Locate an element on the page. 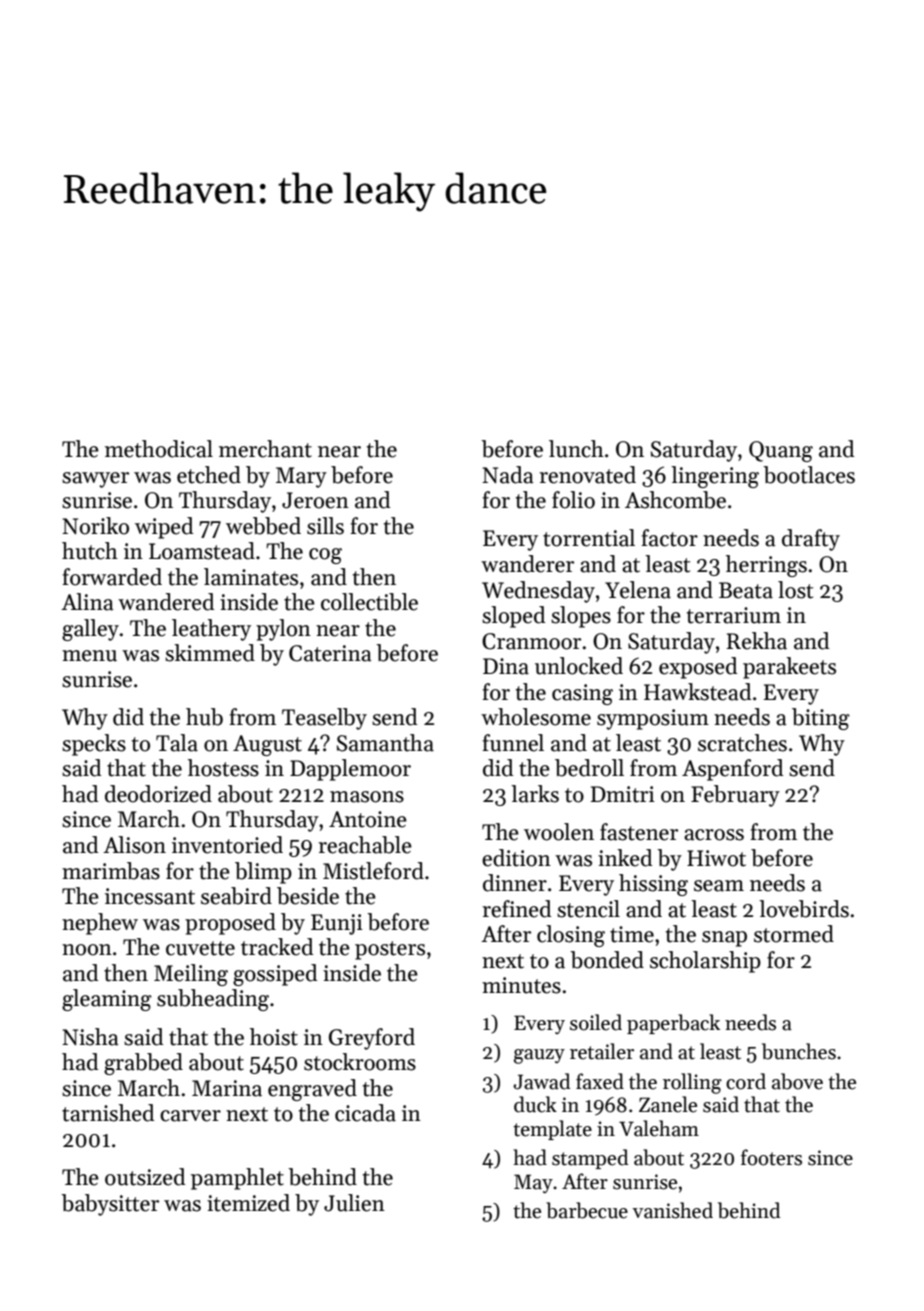 Image resolution: width=924 pixels, height=1311 pixels. Nada is located at coordinates (508, 475).
